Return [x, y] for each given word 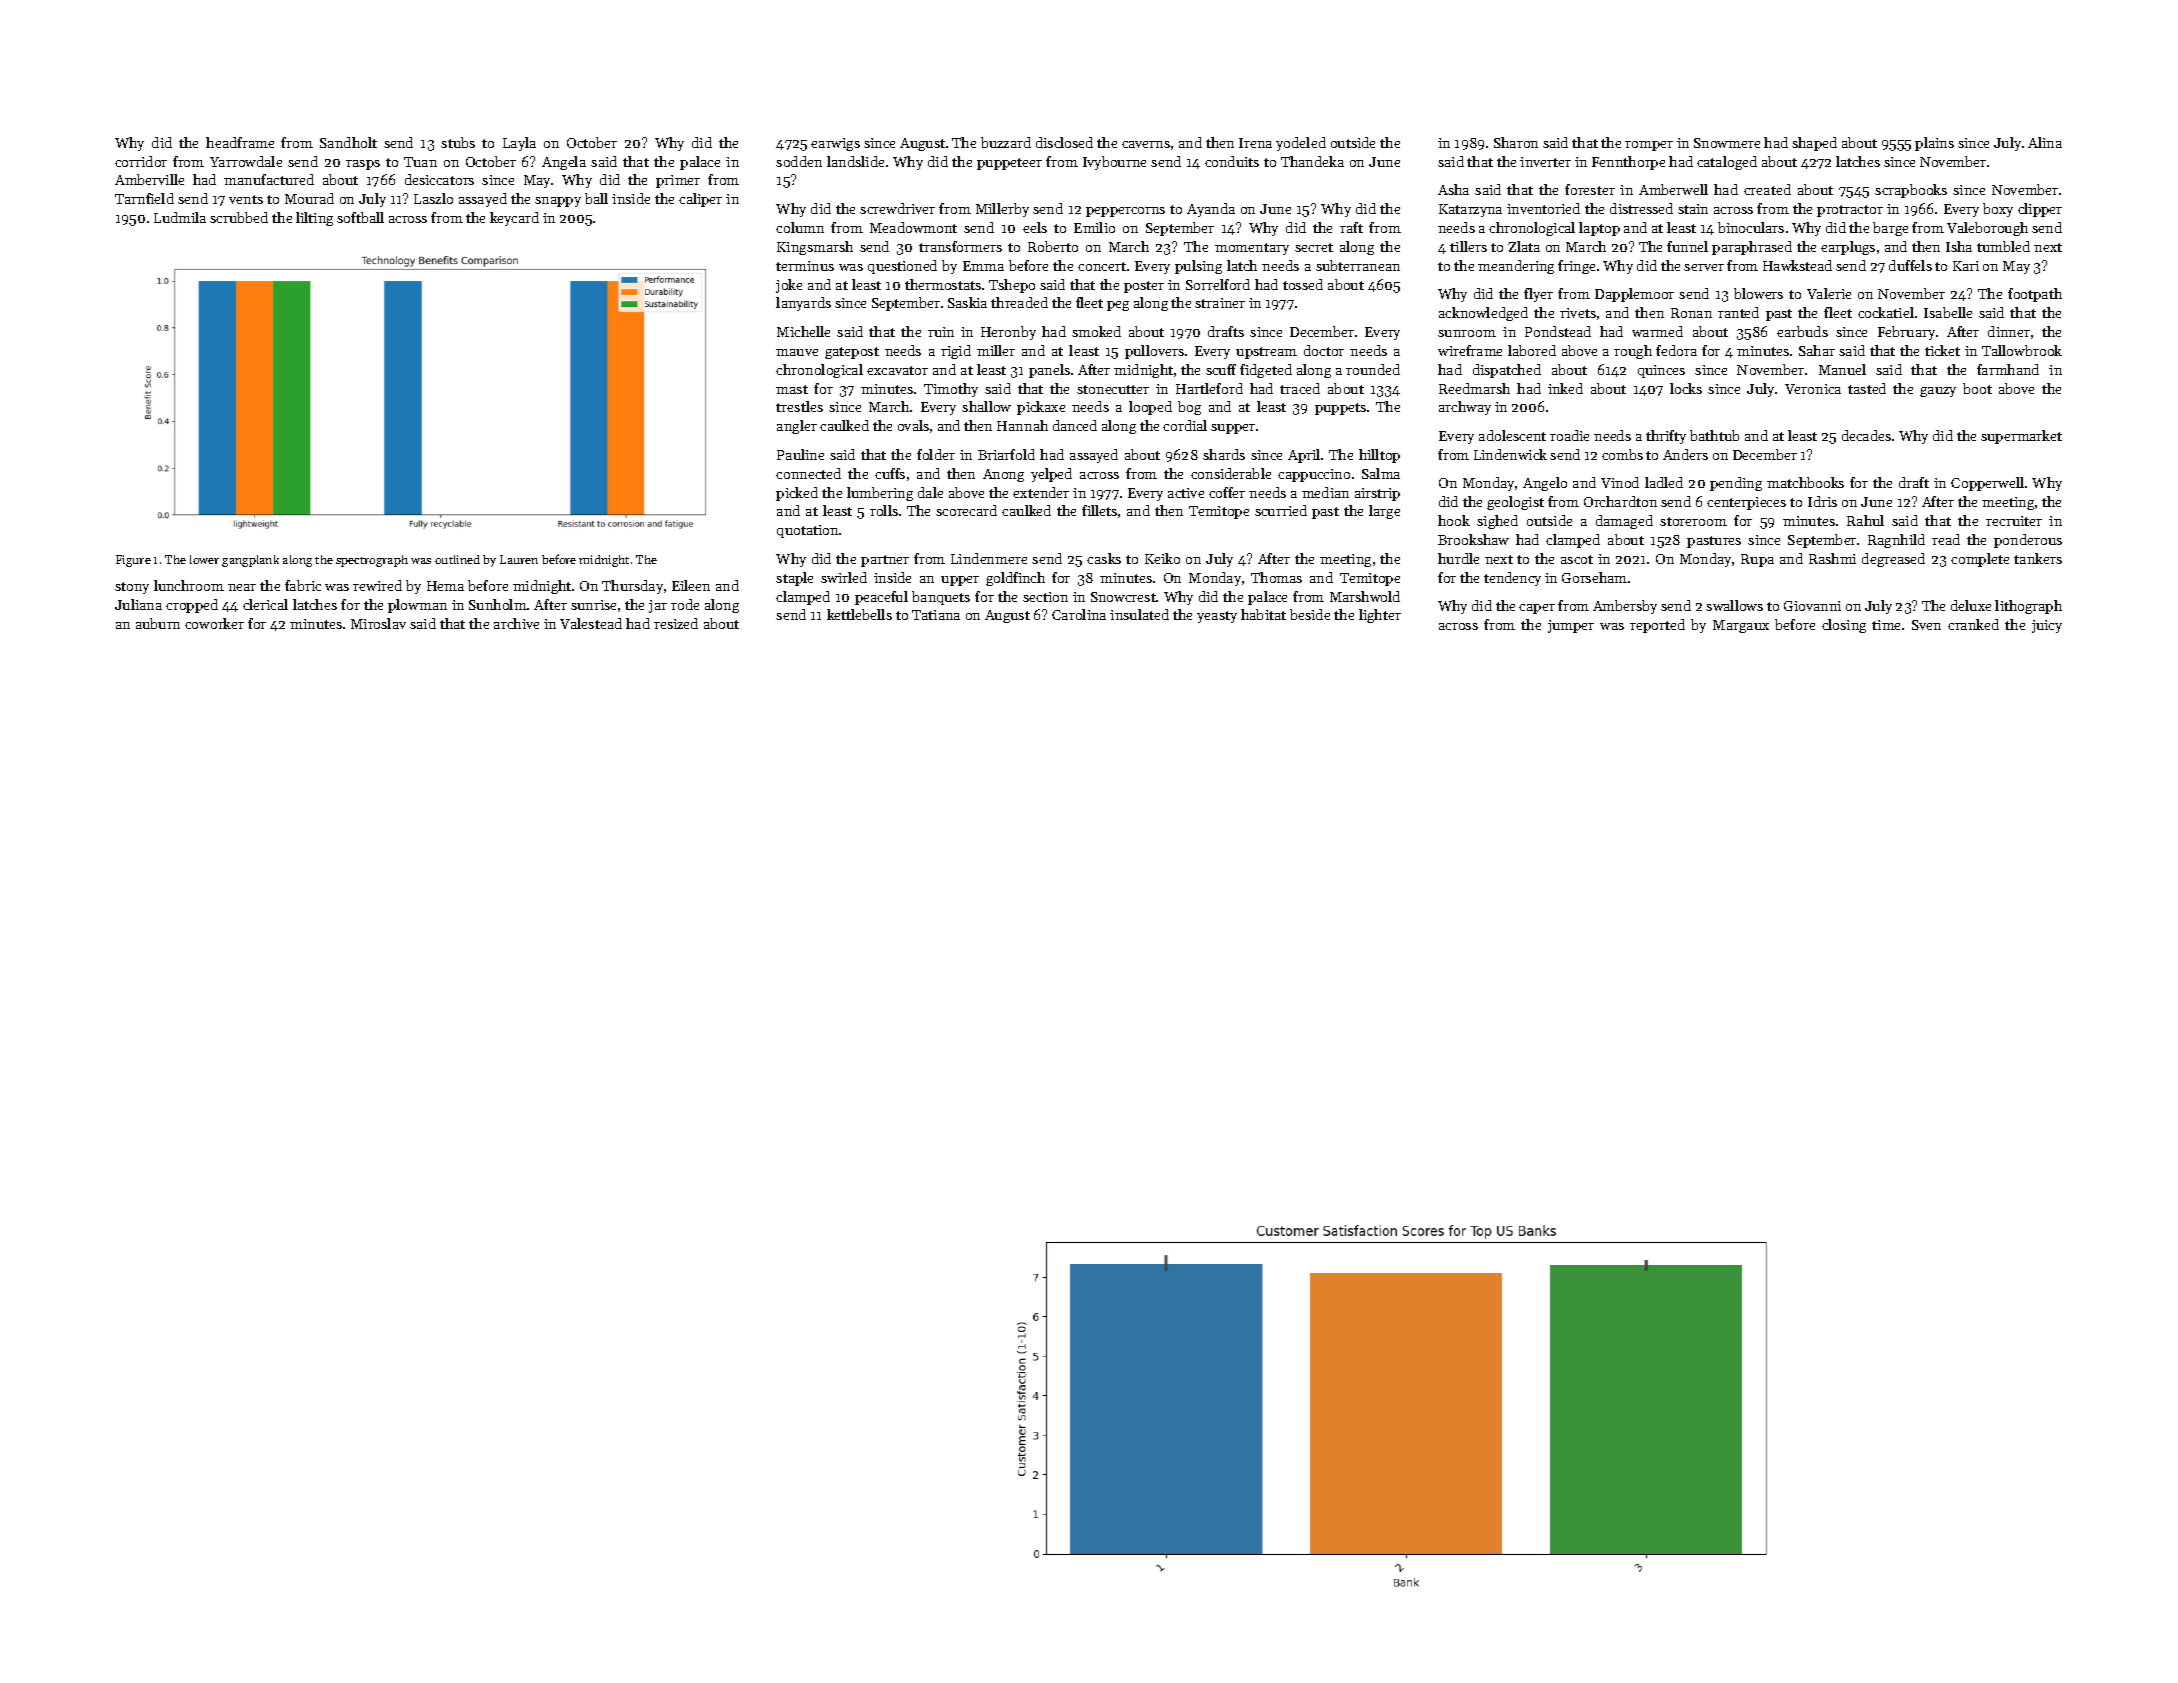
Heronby [1008, 333]
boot [1977, 388]
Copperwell [1987, 484]
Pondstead [1558, 331]
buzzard [1006, 142]
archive [516, 623]
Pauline [800, 454]
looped [1150, 408]
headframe [240, 142]
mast [792, 389]
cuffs [890, 473]
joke [789, 286]
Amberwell [1673, 189]
